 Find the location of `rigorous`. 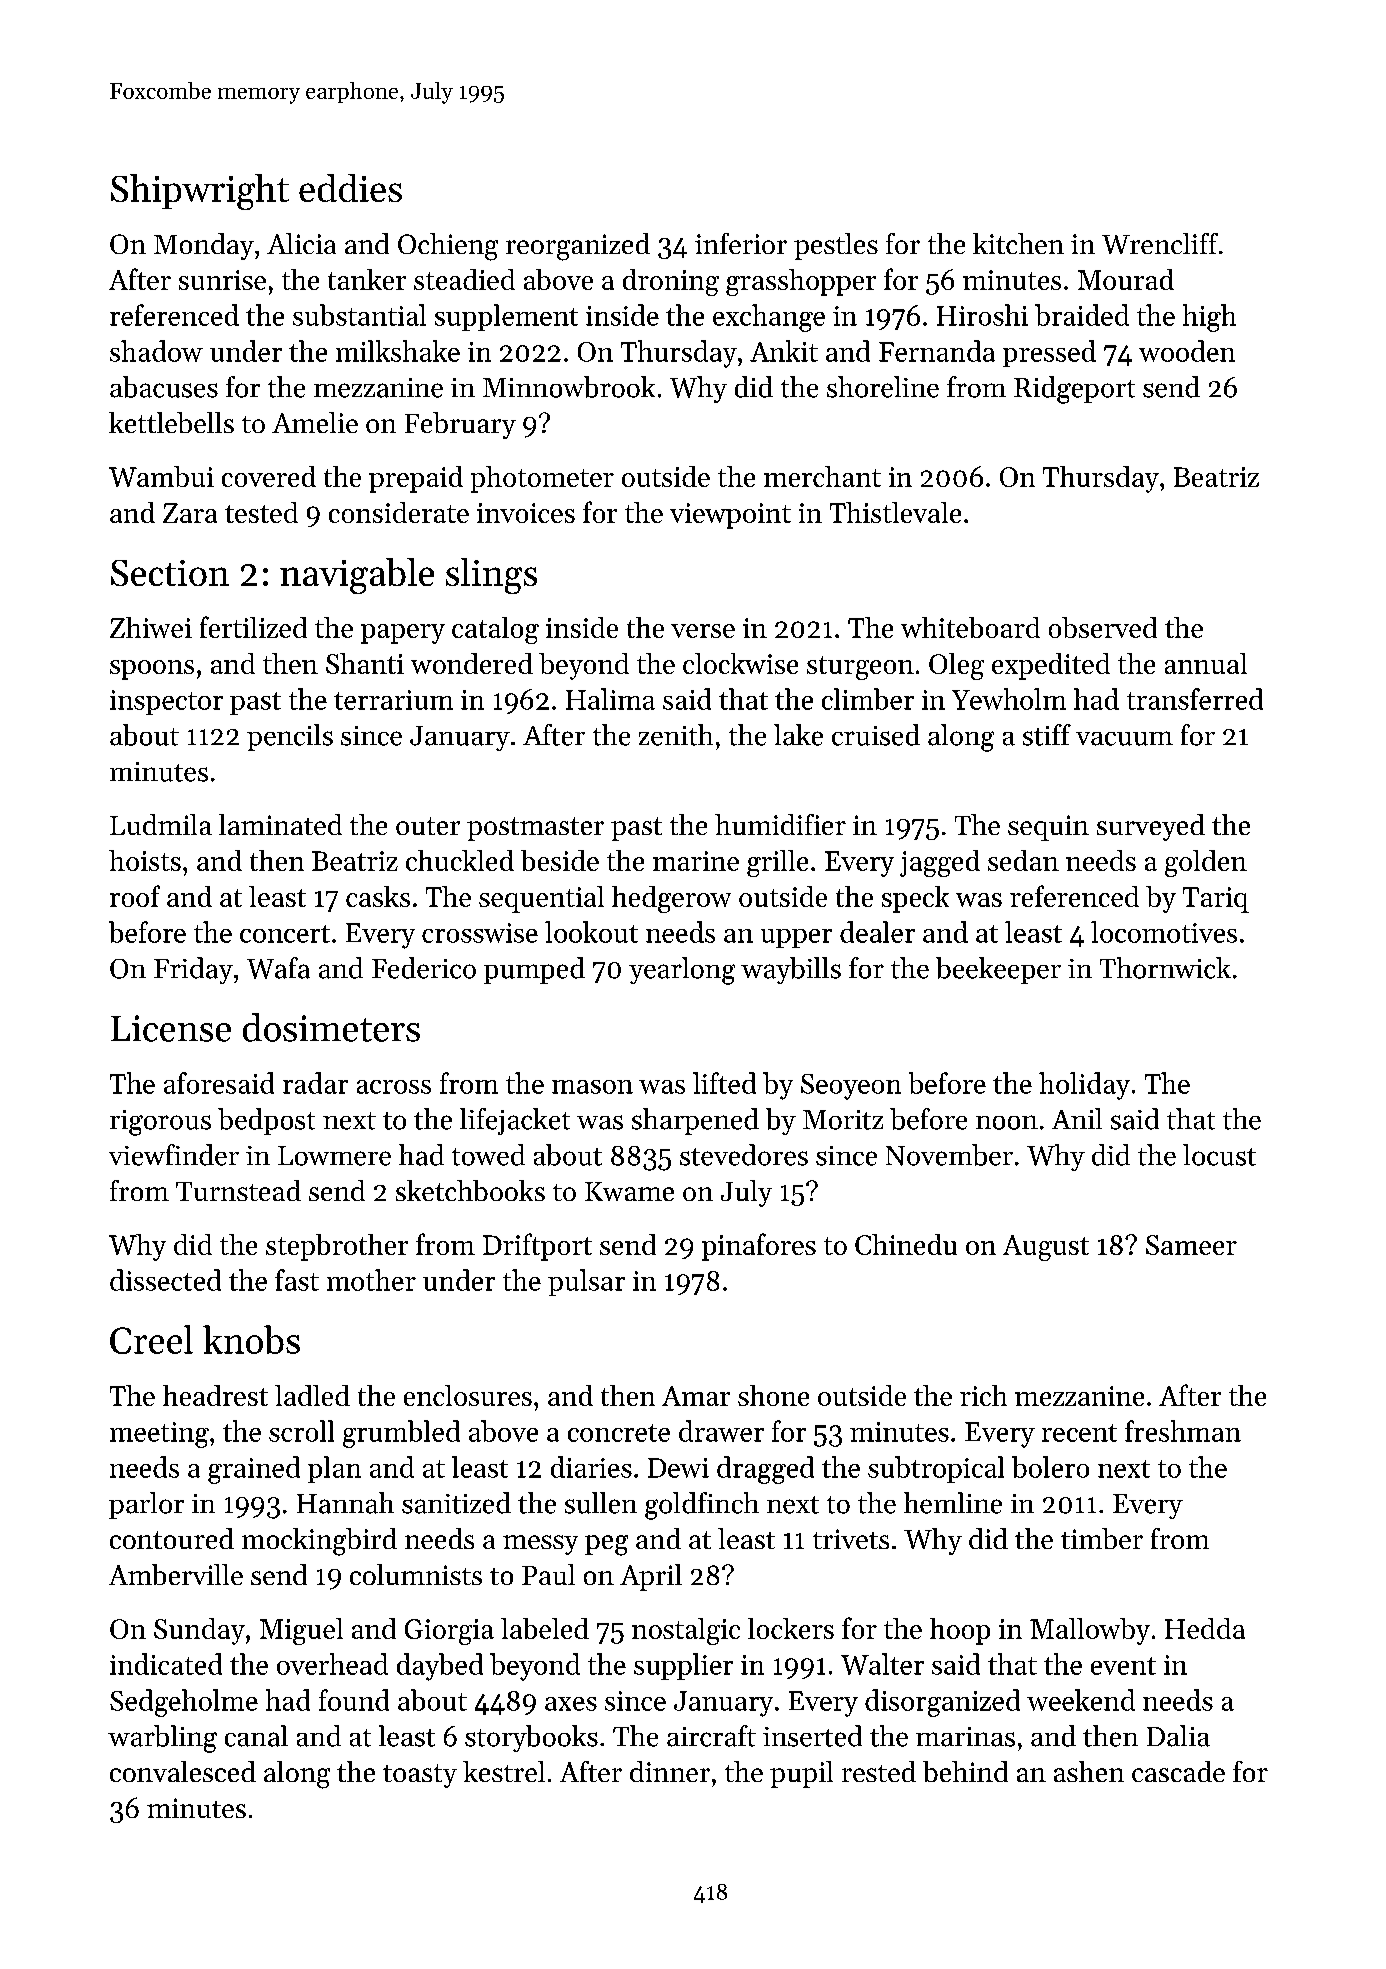

rigorous is located at coordinates (160, 1123).
